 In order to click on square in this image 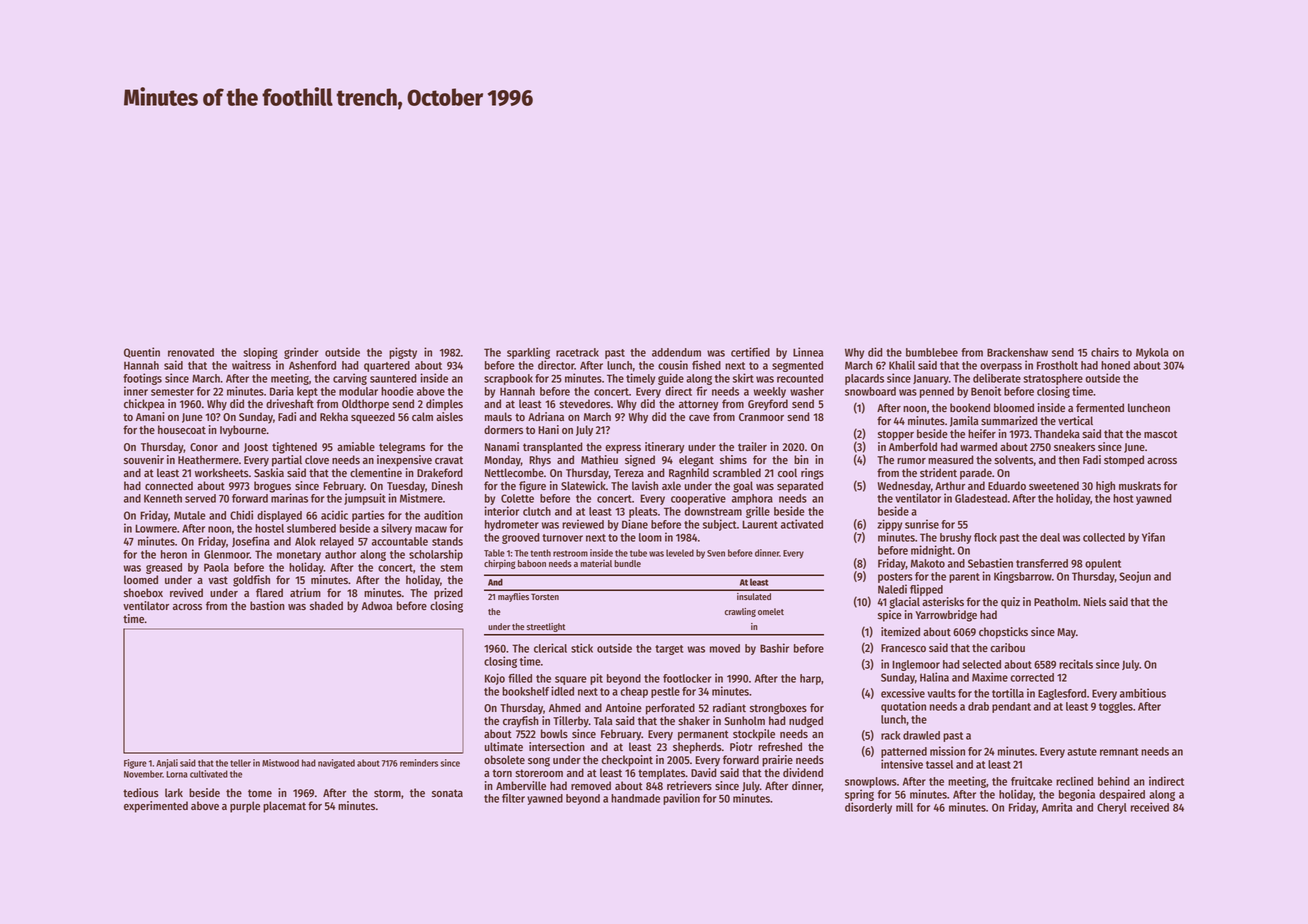, I will do `click(571, 680)`.
